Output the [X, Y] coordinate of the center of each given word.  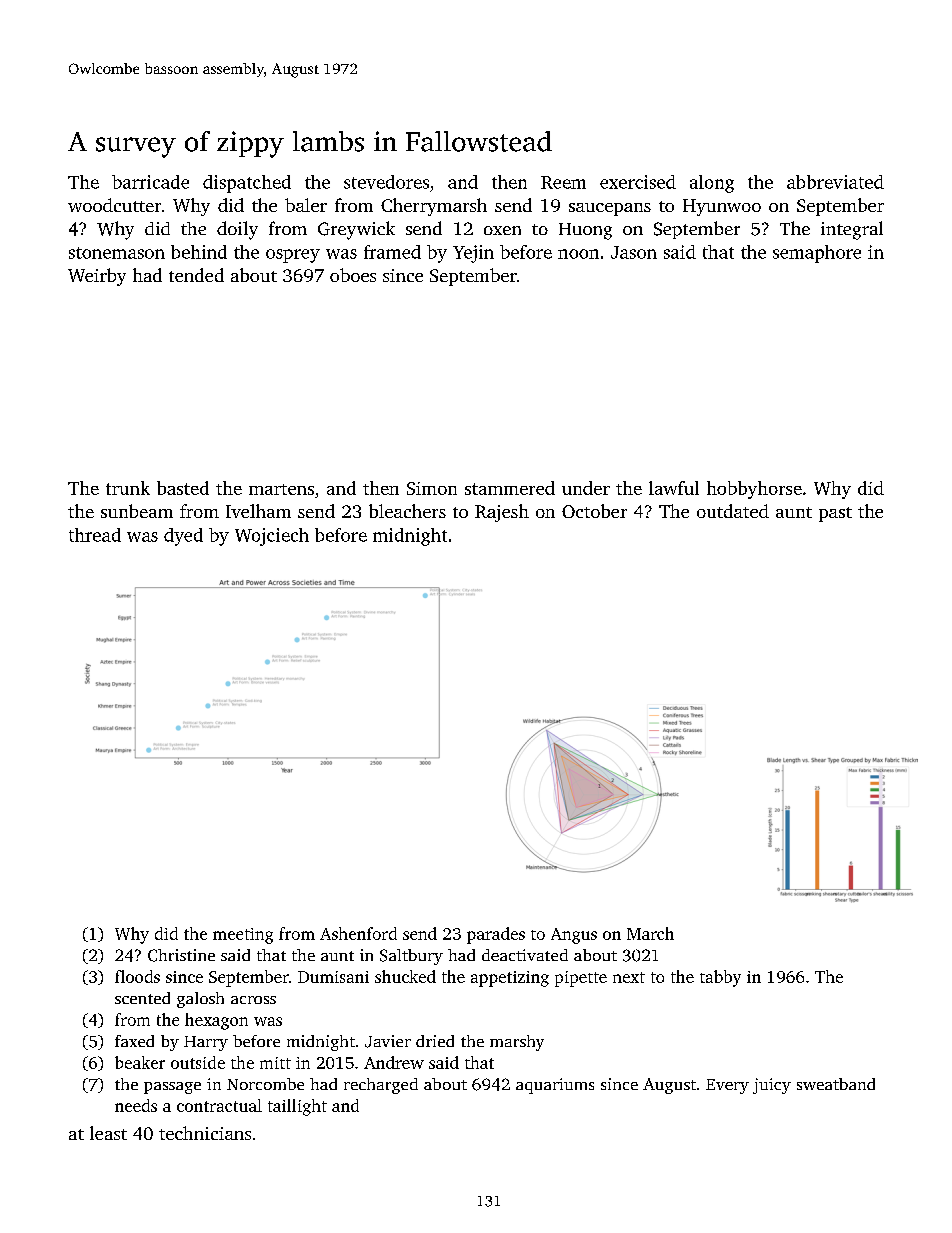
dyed [183, 537]
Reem [563, 182]
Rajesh [502, 513]
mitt [275, 1063]
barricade [150, 182]
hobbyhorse [754, 490]
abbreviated [835, 182]
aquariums [555, 1086]
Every [727, 1086]
